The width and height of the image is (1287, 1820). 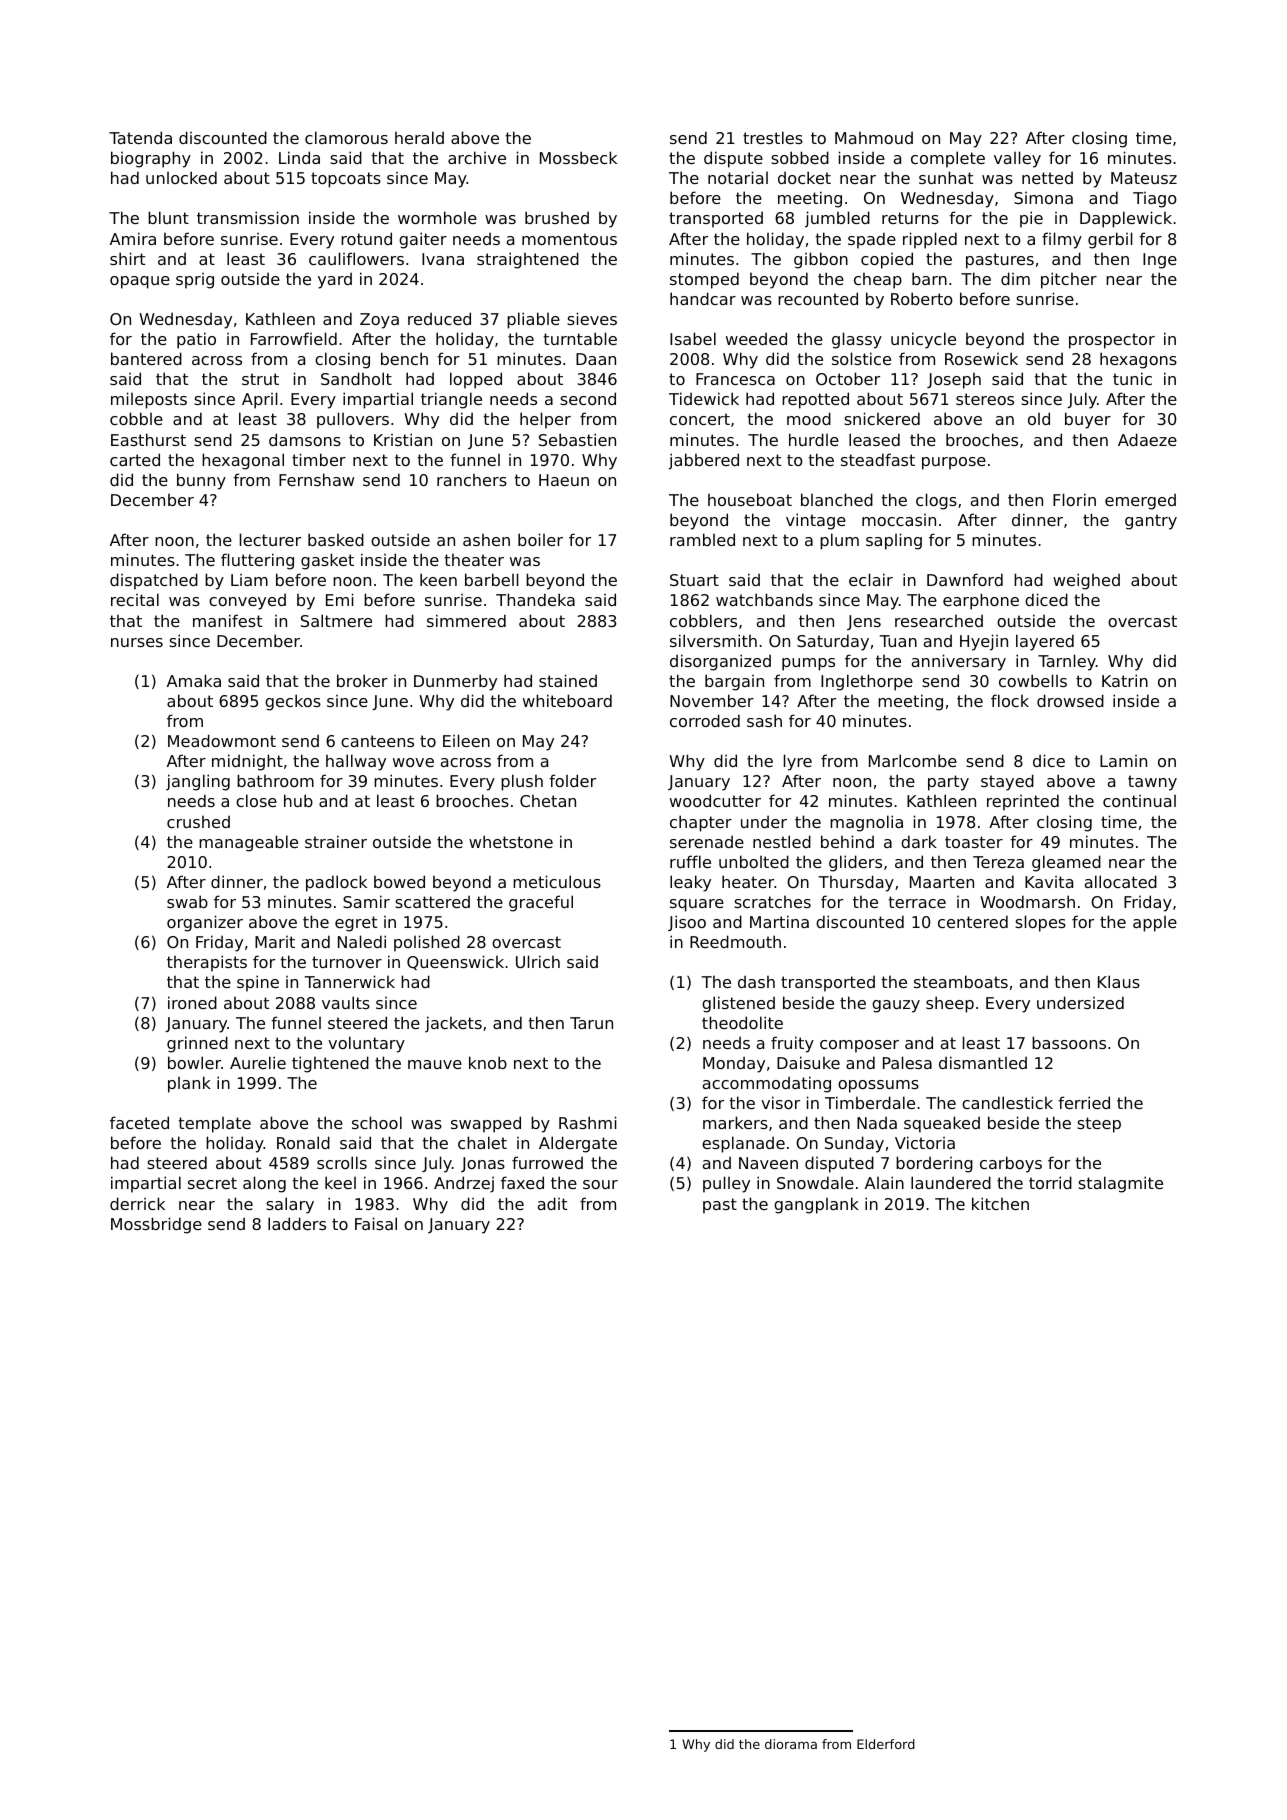 What do you see at coordinates (156, 1225) in the image?
I see `Mossbridge` at bounding box center [156, 1225].
